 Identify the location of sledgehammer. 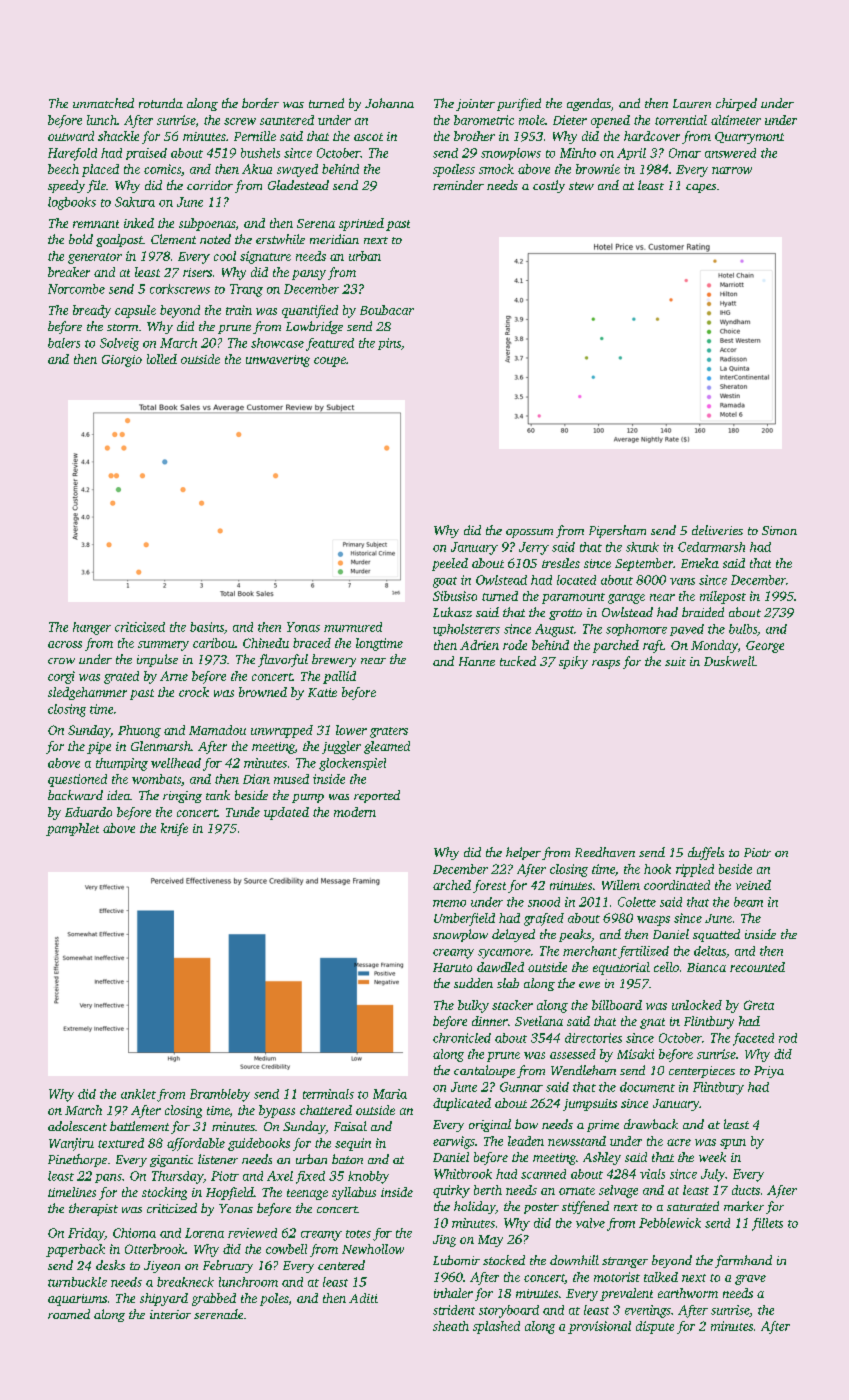
(87, 693).
